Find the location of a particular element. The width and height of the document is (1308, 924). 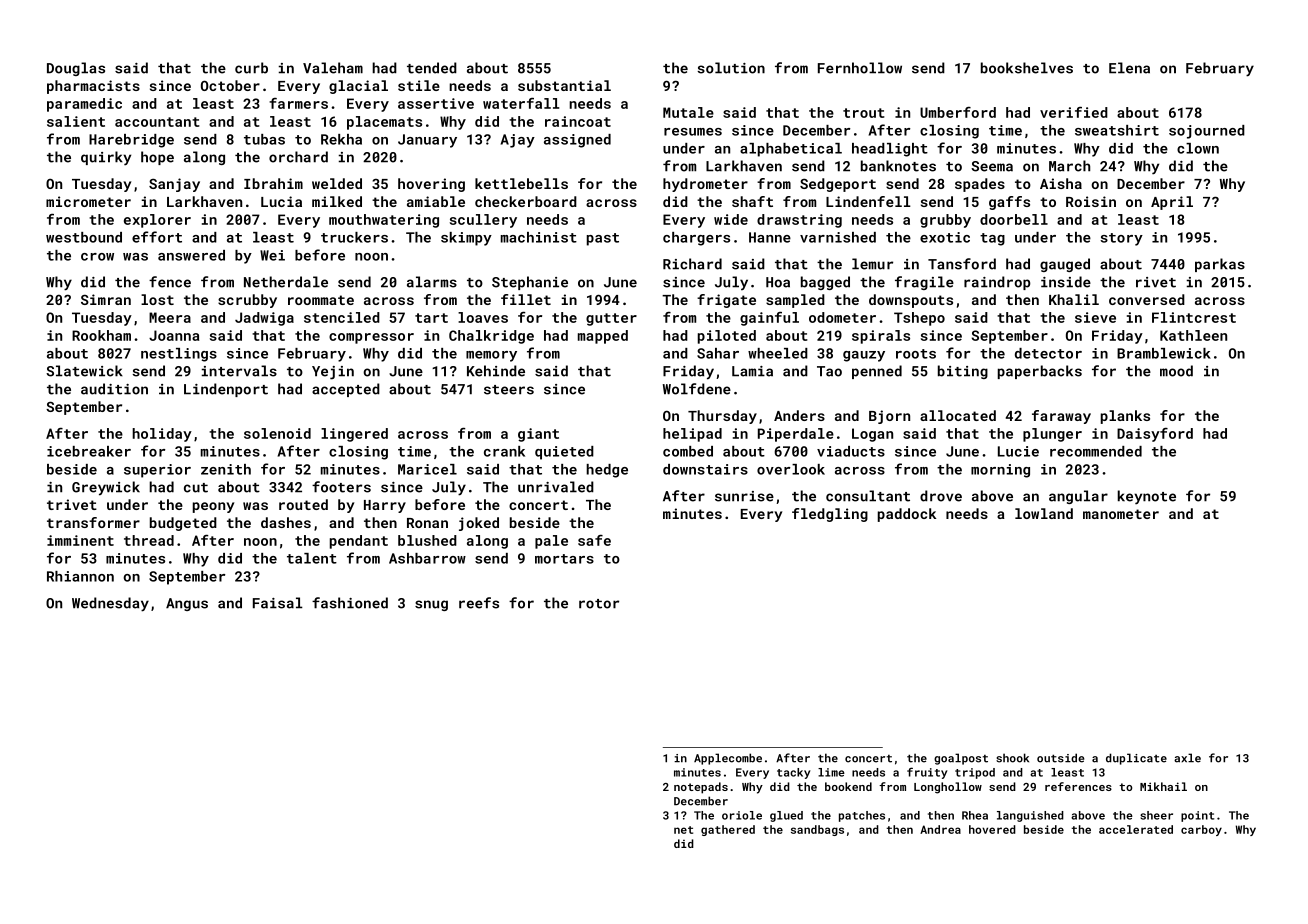

Applecombe is located at coordinates (728, 759).
